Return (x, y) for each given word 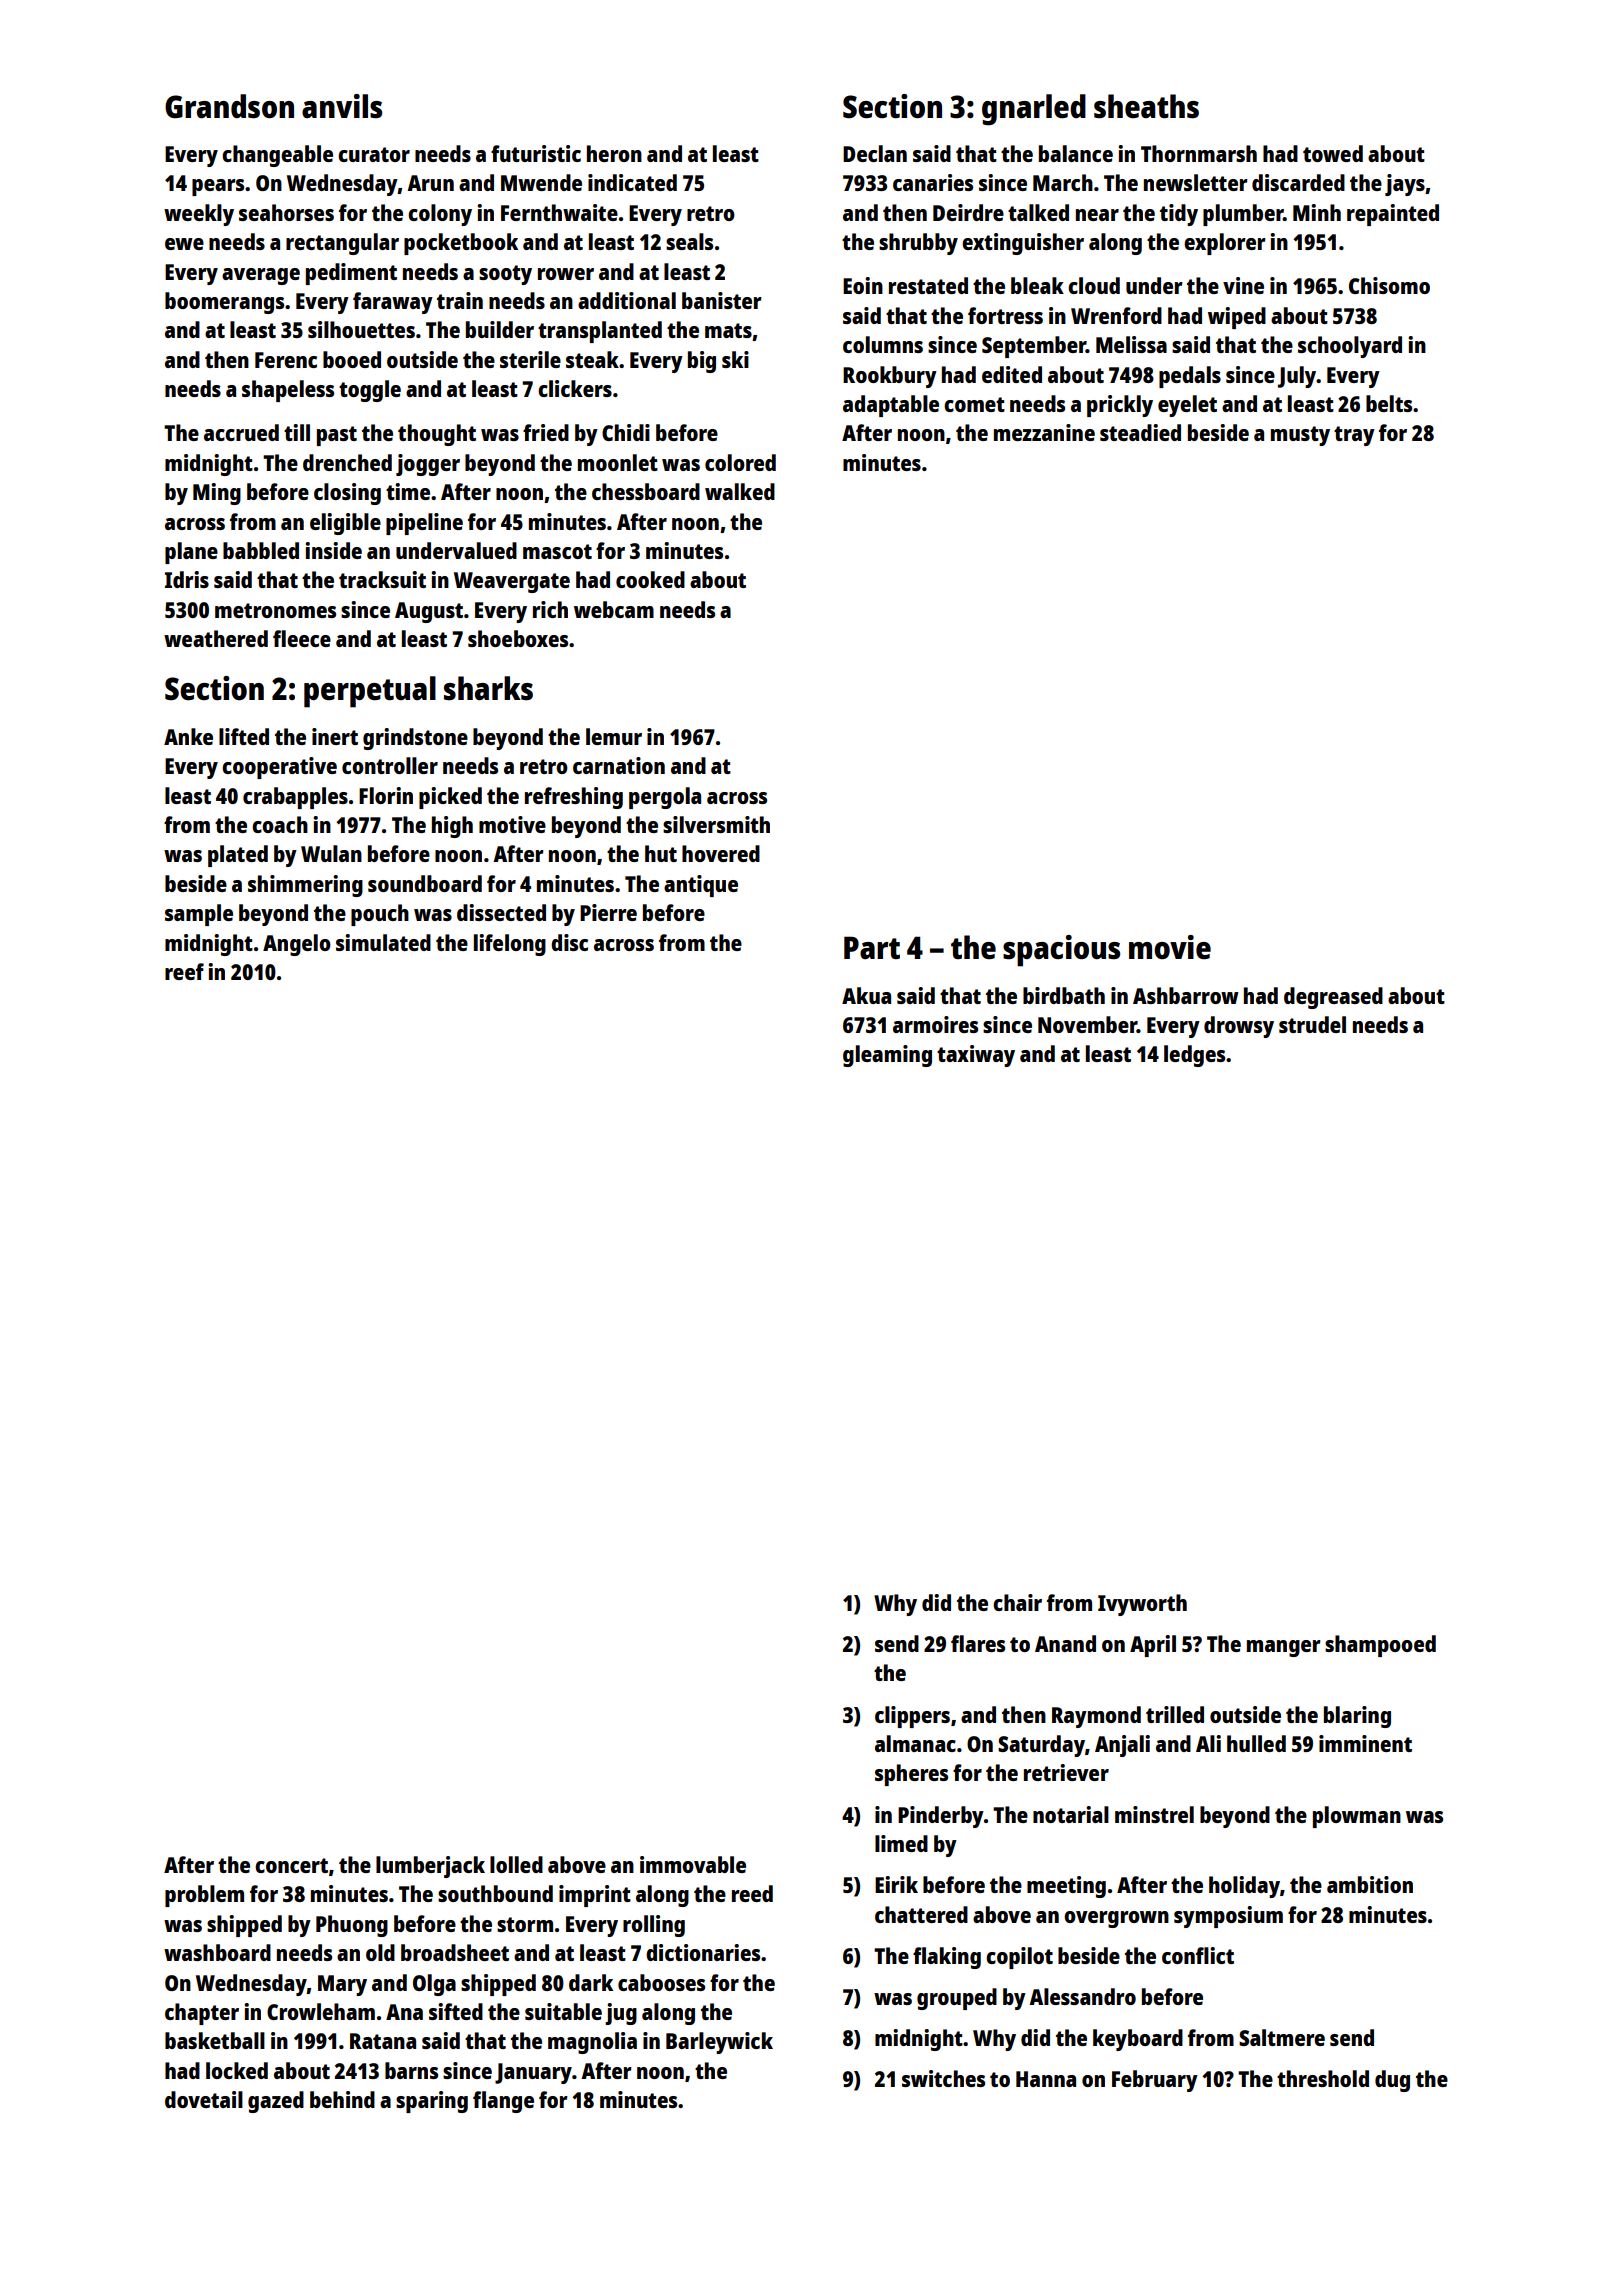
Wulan (331, 853)
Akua (866, 995)
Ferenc (286, 360)
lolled (516, 1864)
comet (974, 404)
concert (291, 1865)
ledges (1194, 1056)
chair (1017, 1602)
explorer (1225, 244)
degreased (1333, 998)
